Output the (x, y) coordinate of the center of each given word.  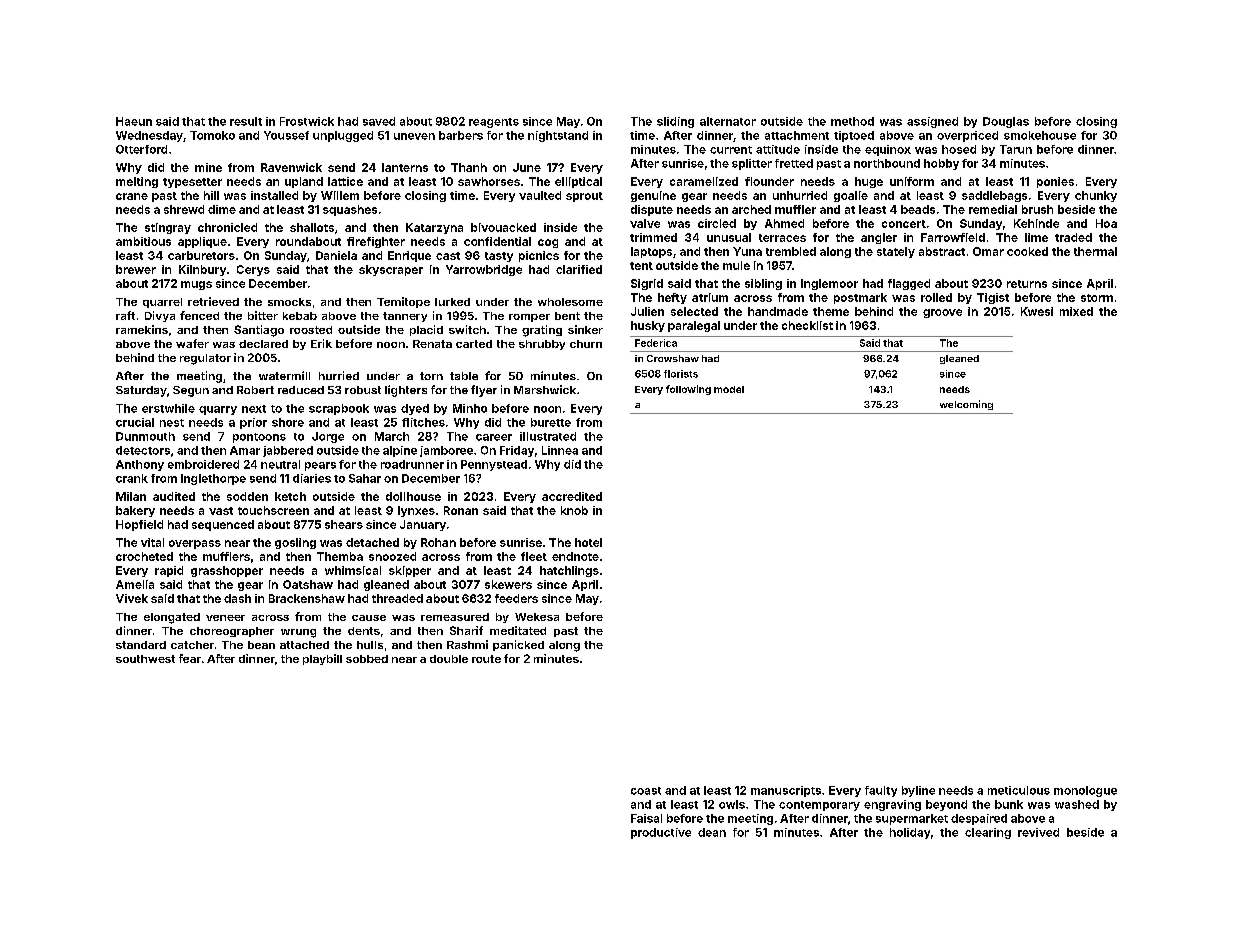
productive (661, 833)
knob (574, 510)
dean (712, 832)
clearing (988, 833)
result (246, 121)
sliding (675, 122)
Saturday (141, 391)
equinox (888, 150)
